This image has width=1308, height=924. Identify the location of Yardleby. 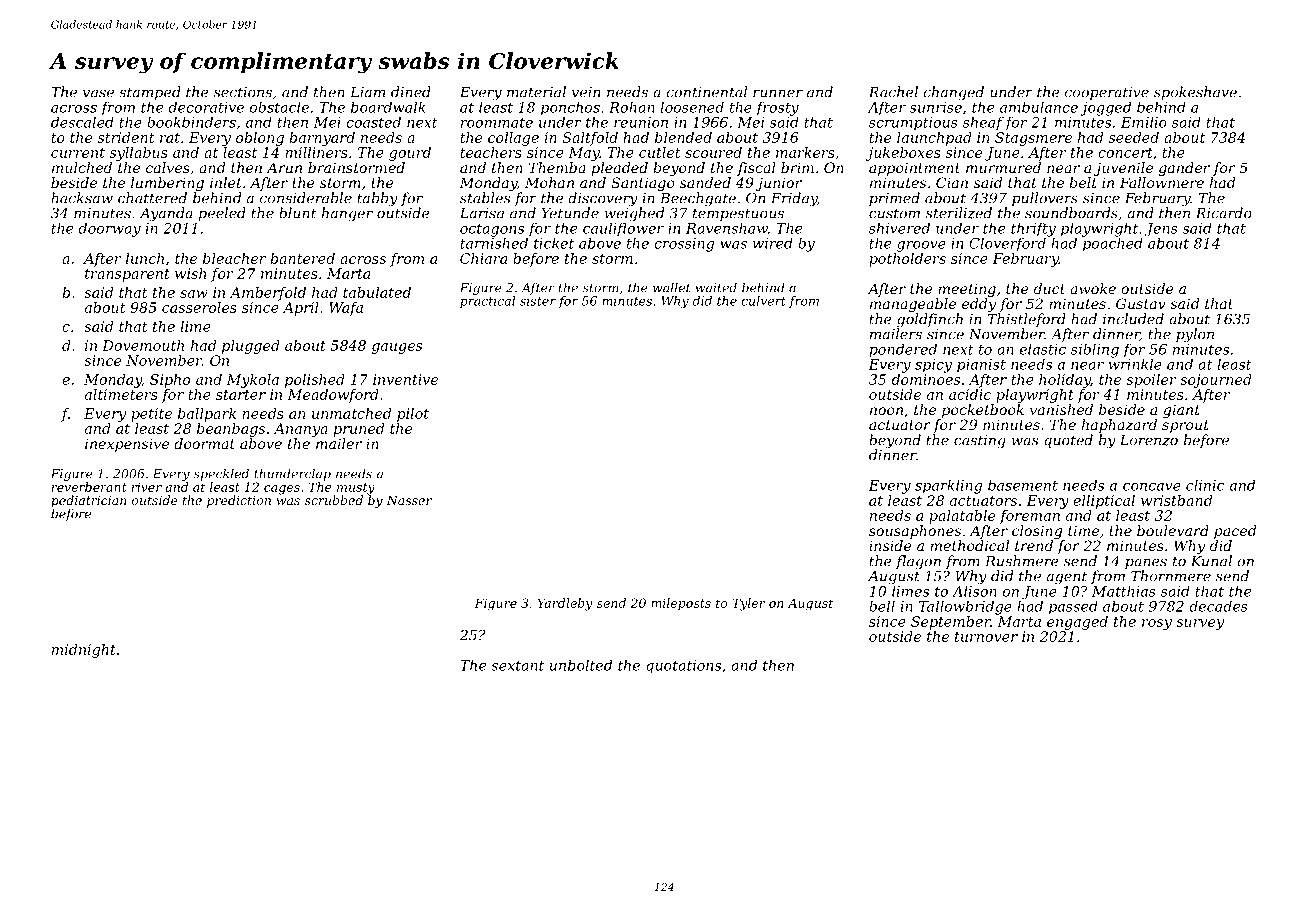
(565, 604).
